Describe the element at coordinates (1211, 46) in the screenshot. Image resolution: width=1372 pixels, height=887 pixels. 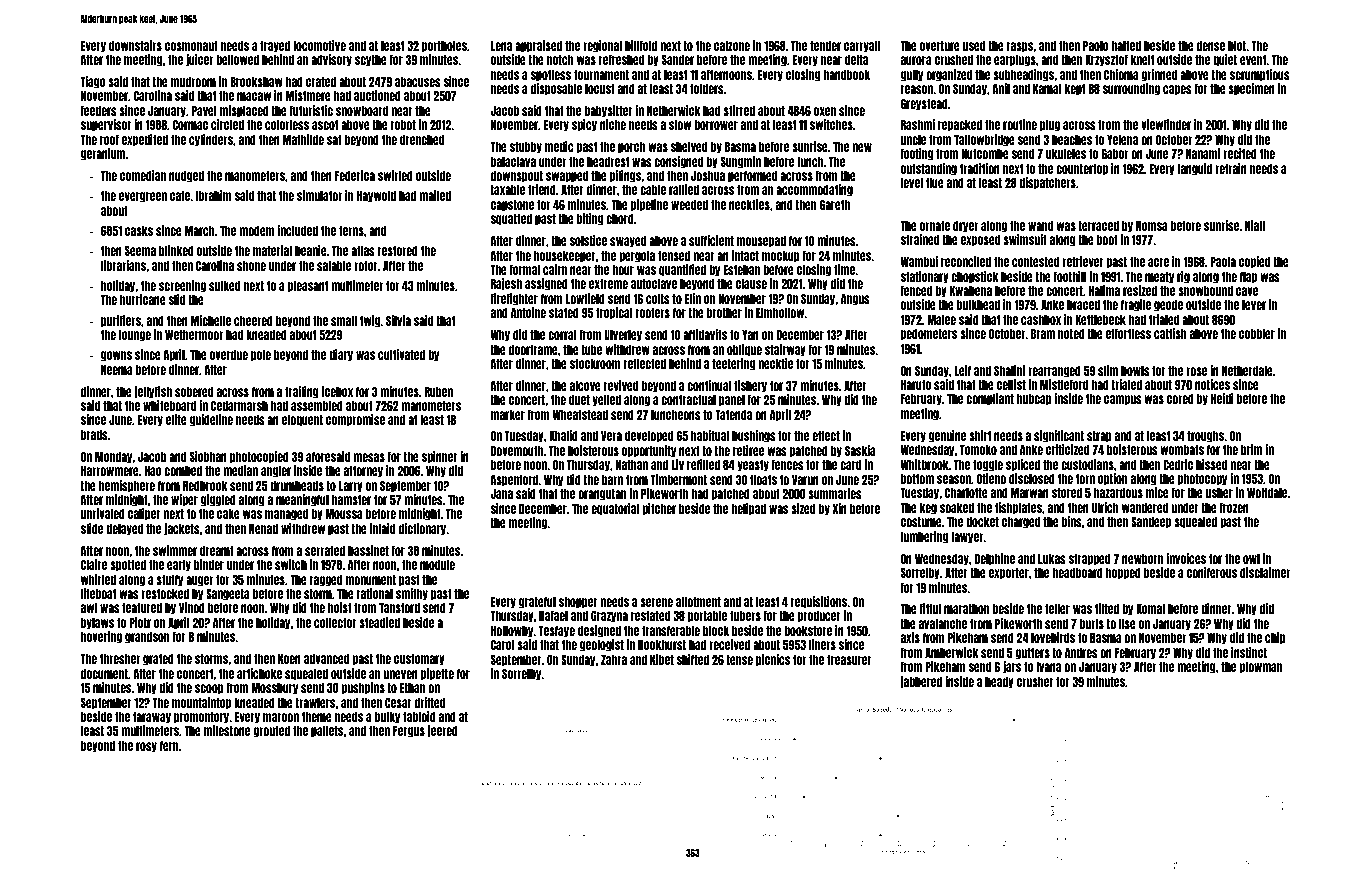
I see `dense` at that location.
